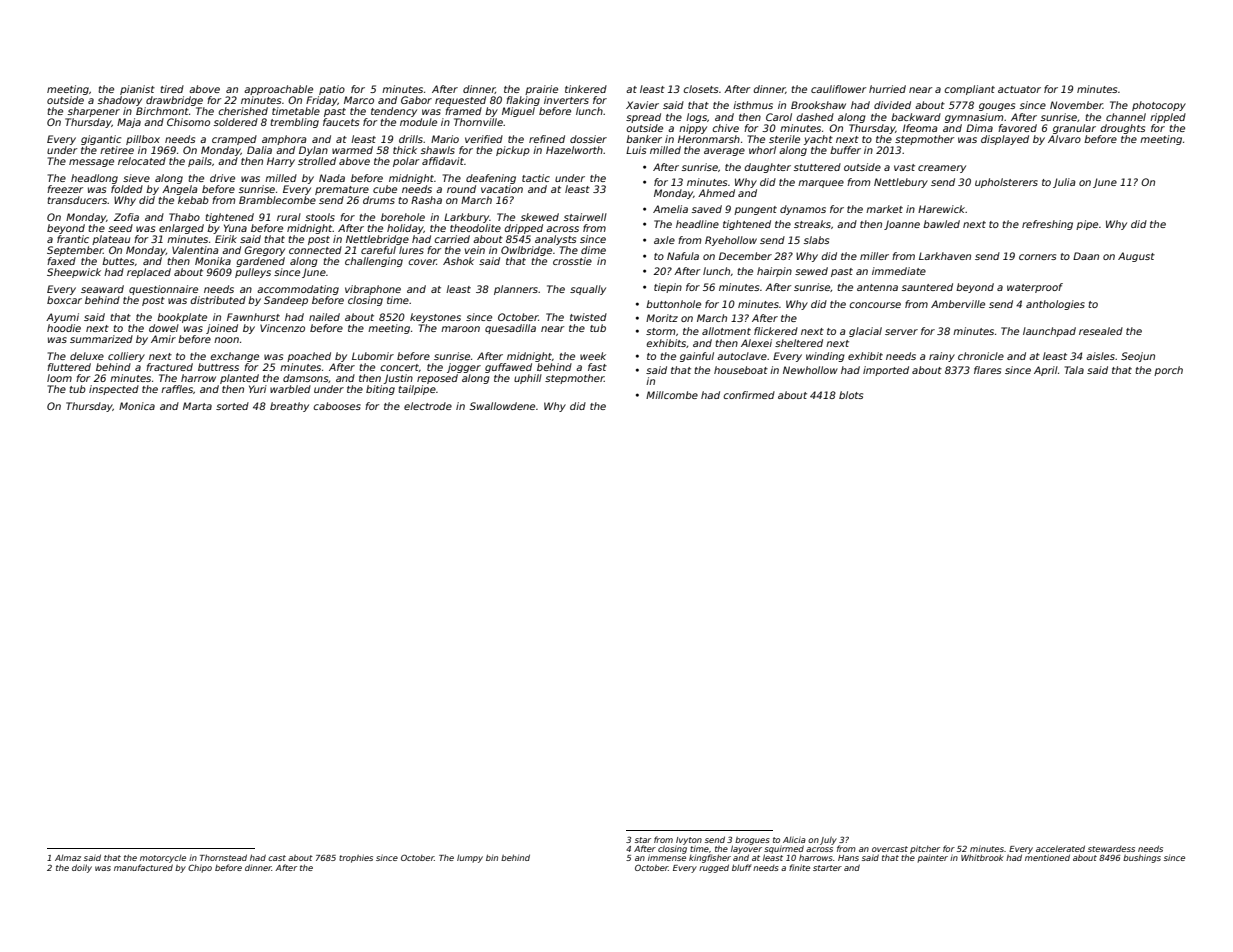 The width and height of the screenshot is (1233, 952). Describe the element at coordinates (593, 356) in the screenshot. I see `week` at that location.
